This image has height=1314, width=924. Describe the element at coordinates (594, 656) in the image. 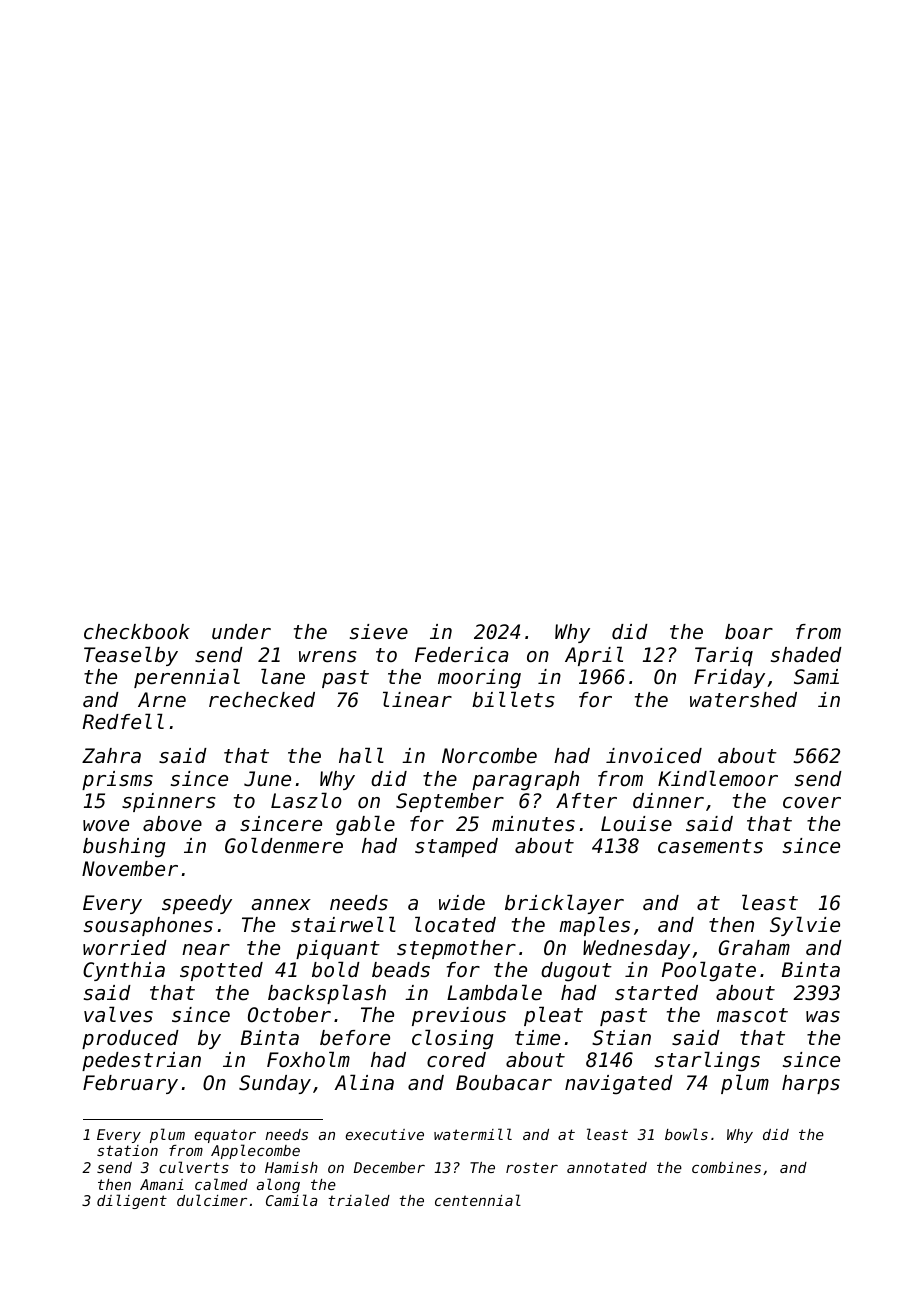

I see `April` at that location.
